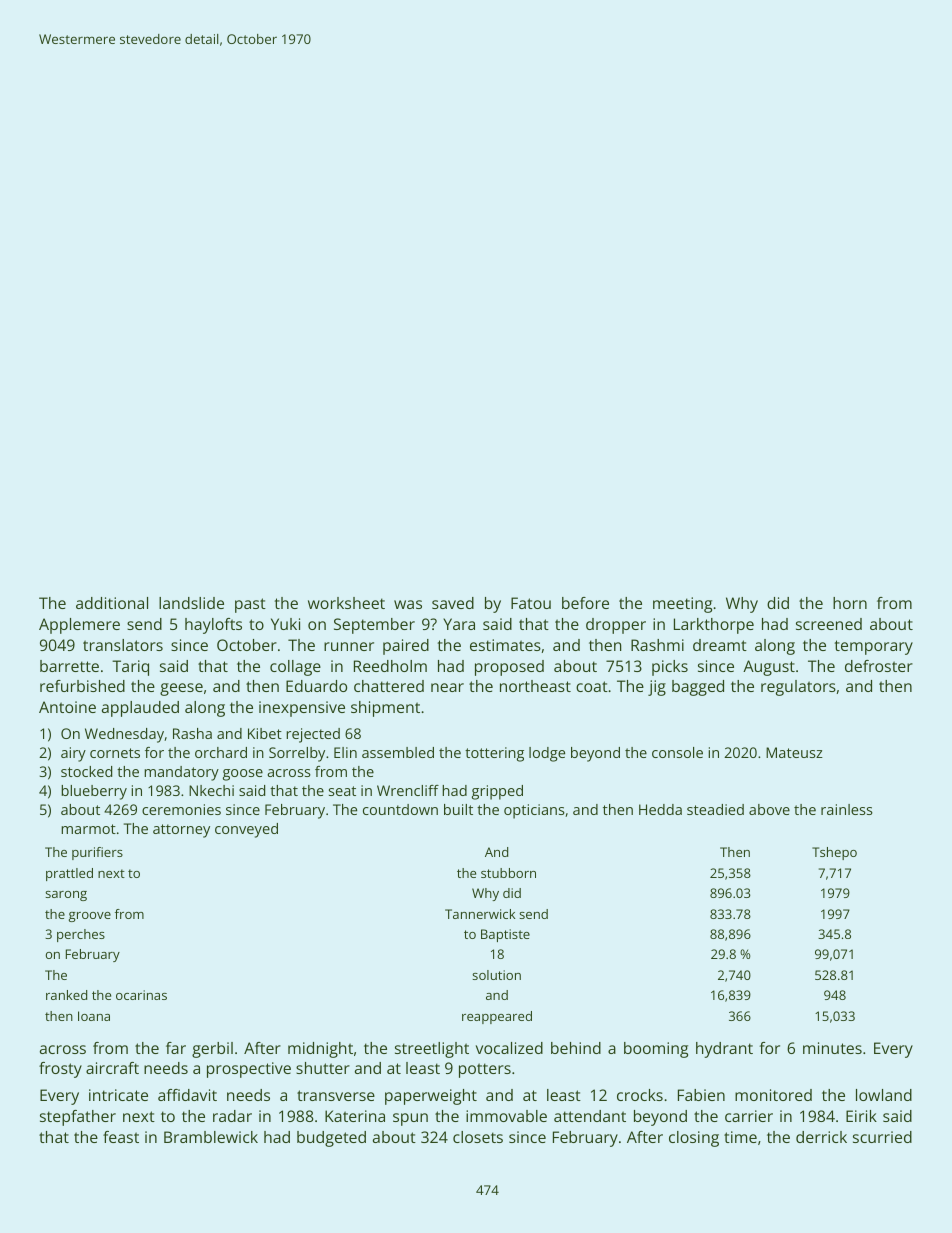  I want to click on prospective, so click(249, 1070).
